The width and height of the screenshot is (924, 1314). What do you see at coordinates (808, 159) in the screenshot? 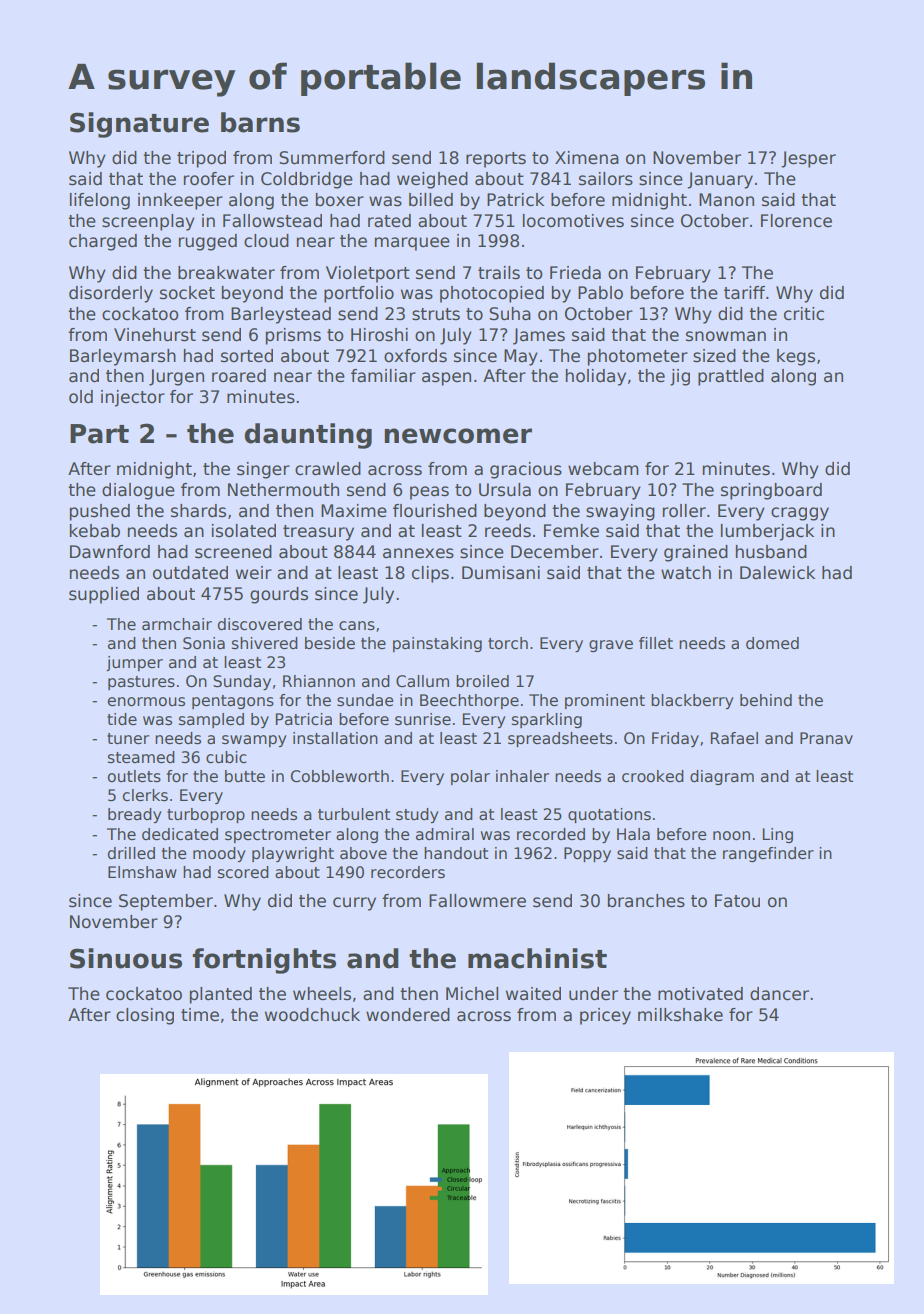
I see `Jesper` at bounding box center [808, 159].
